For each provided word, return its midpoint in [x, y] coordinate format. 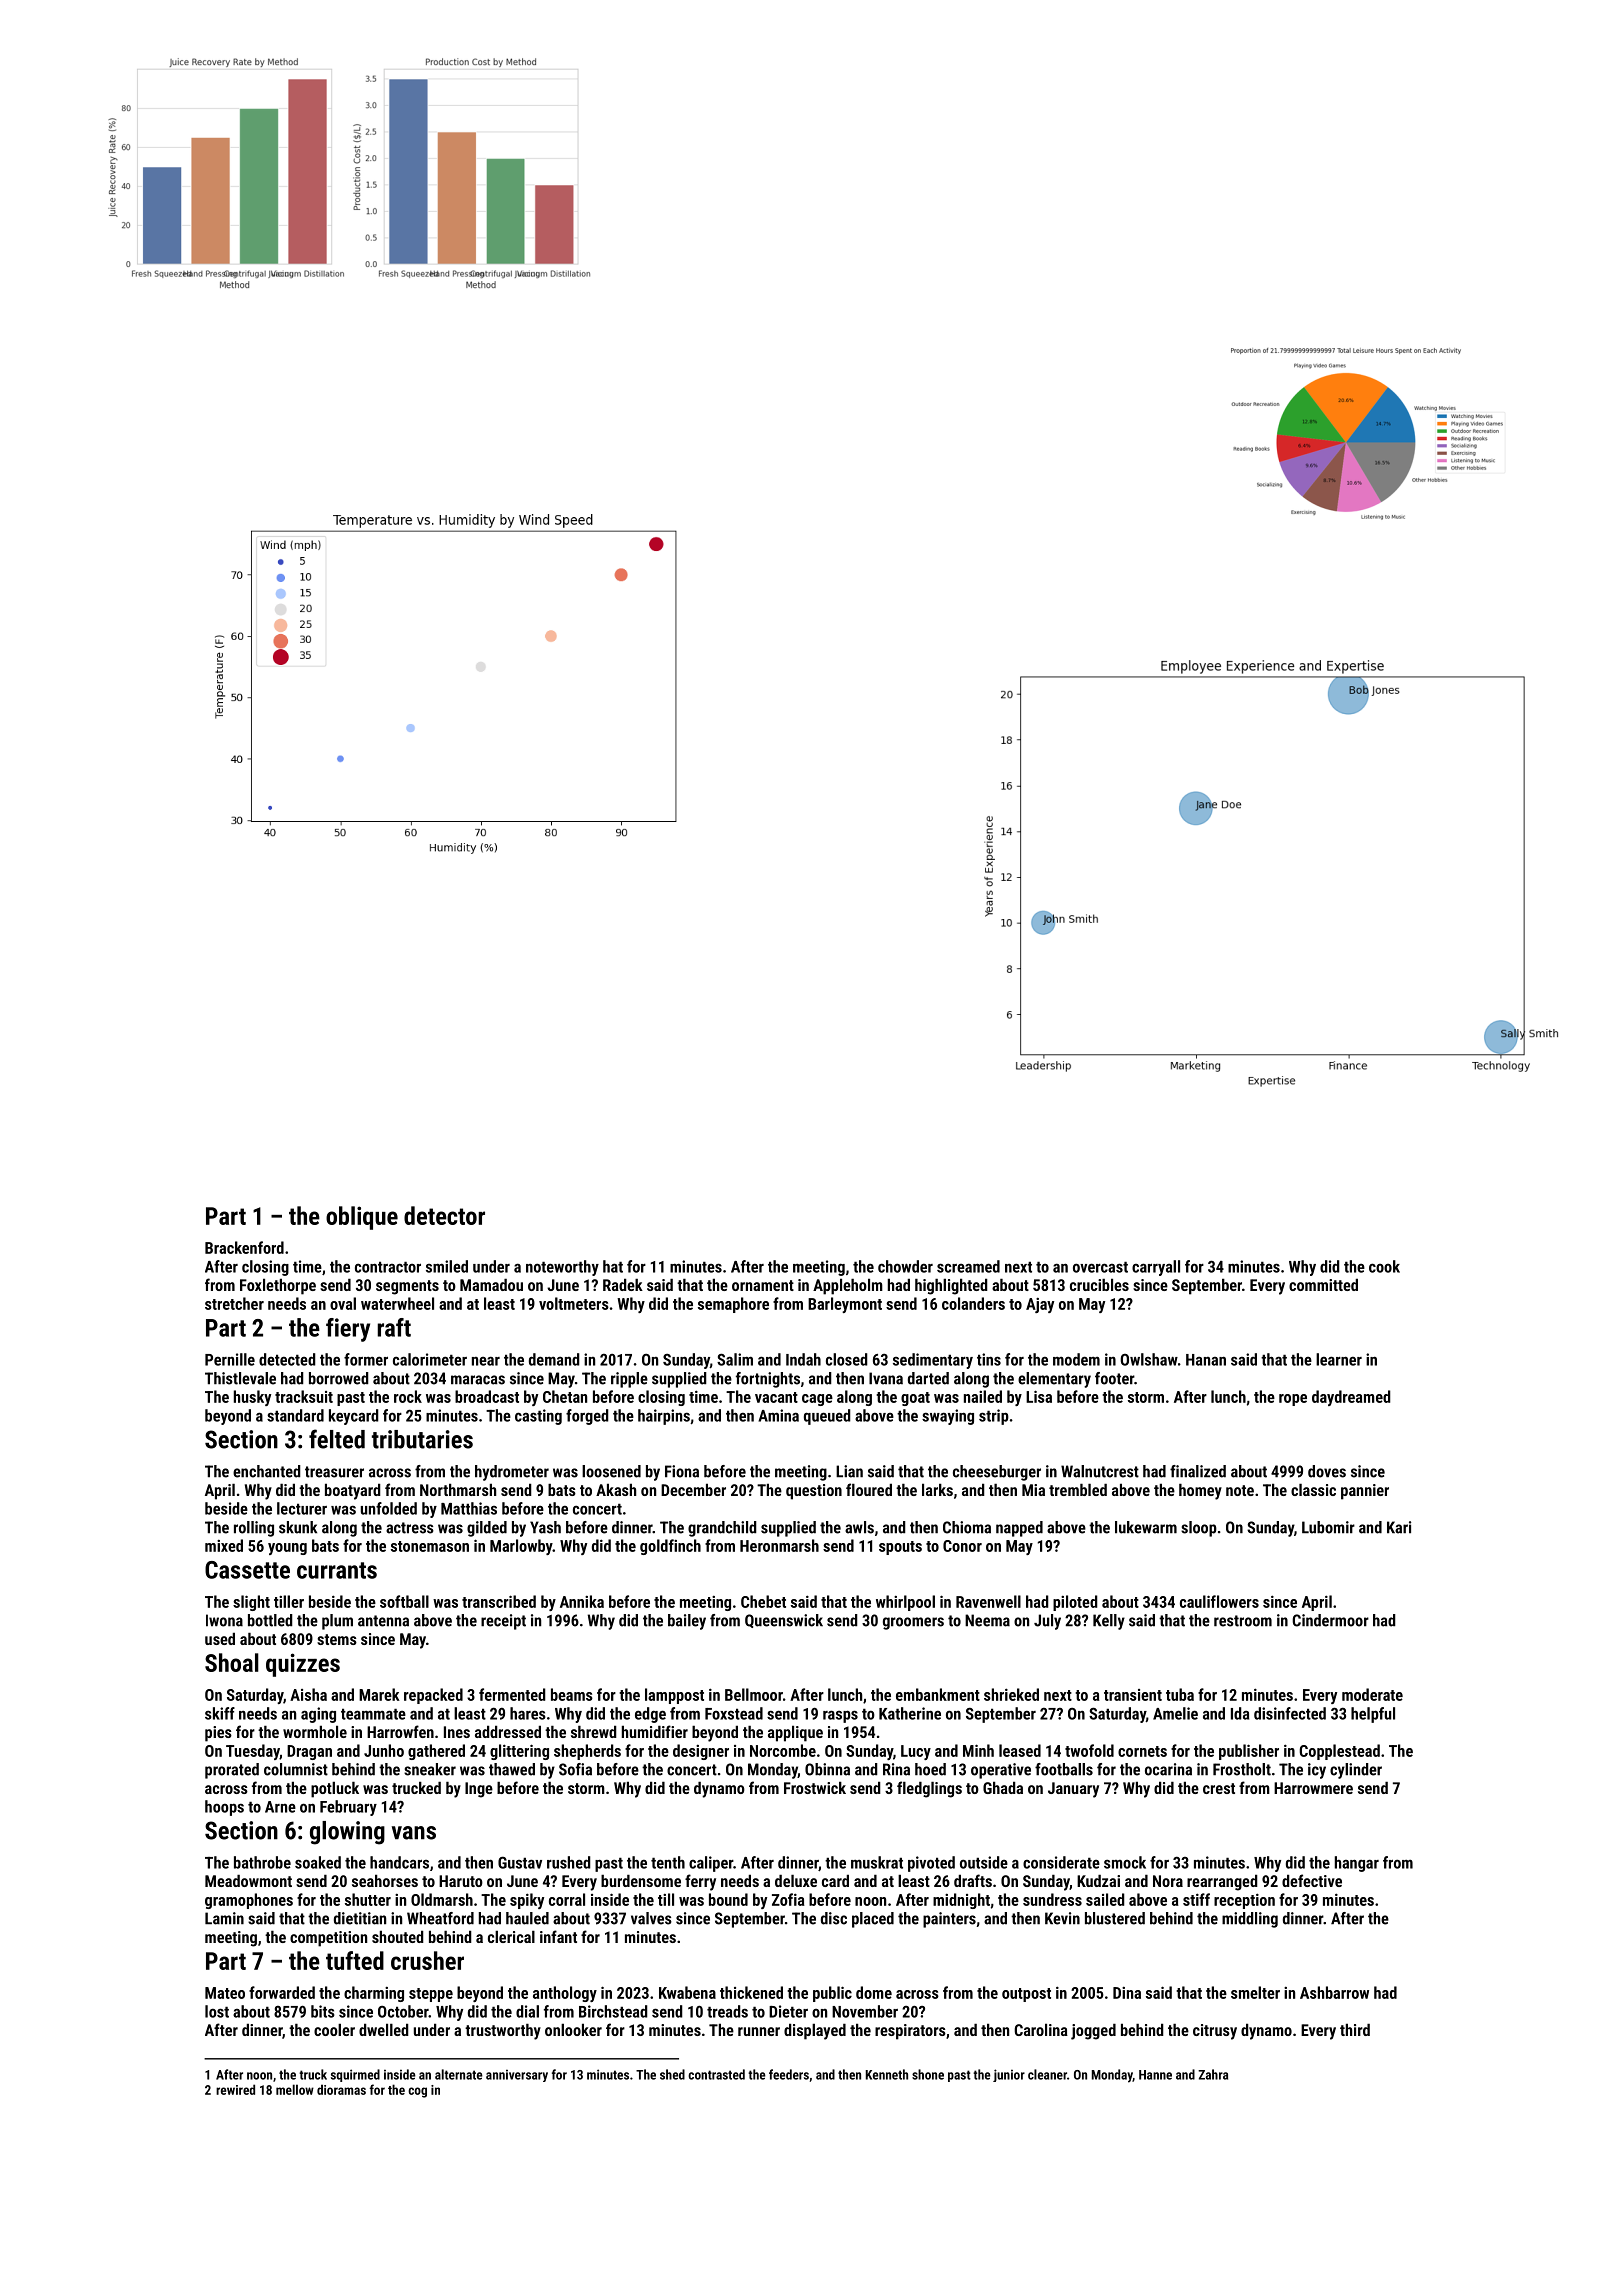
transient [1133, 1695]
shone [928, 2074]
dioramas [341, 2089]
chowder [905, 1266]
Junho [384, 1750]
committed [1323, 1284]
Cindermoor [1330, 1620]
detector [444, 1215]
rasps [840, 1716]
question [814, 1492]
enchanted [267, 1471]
